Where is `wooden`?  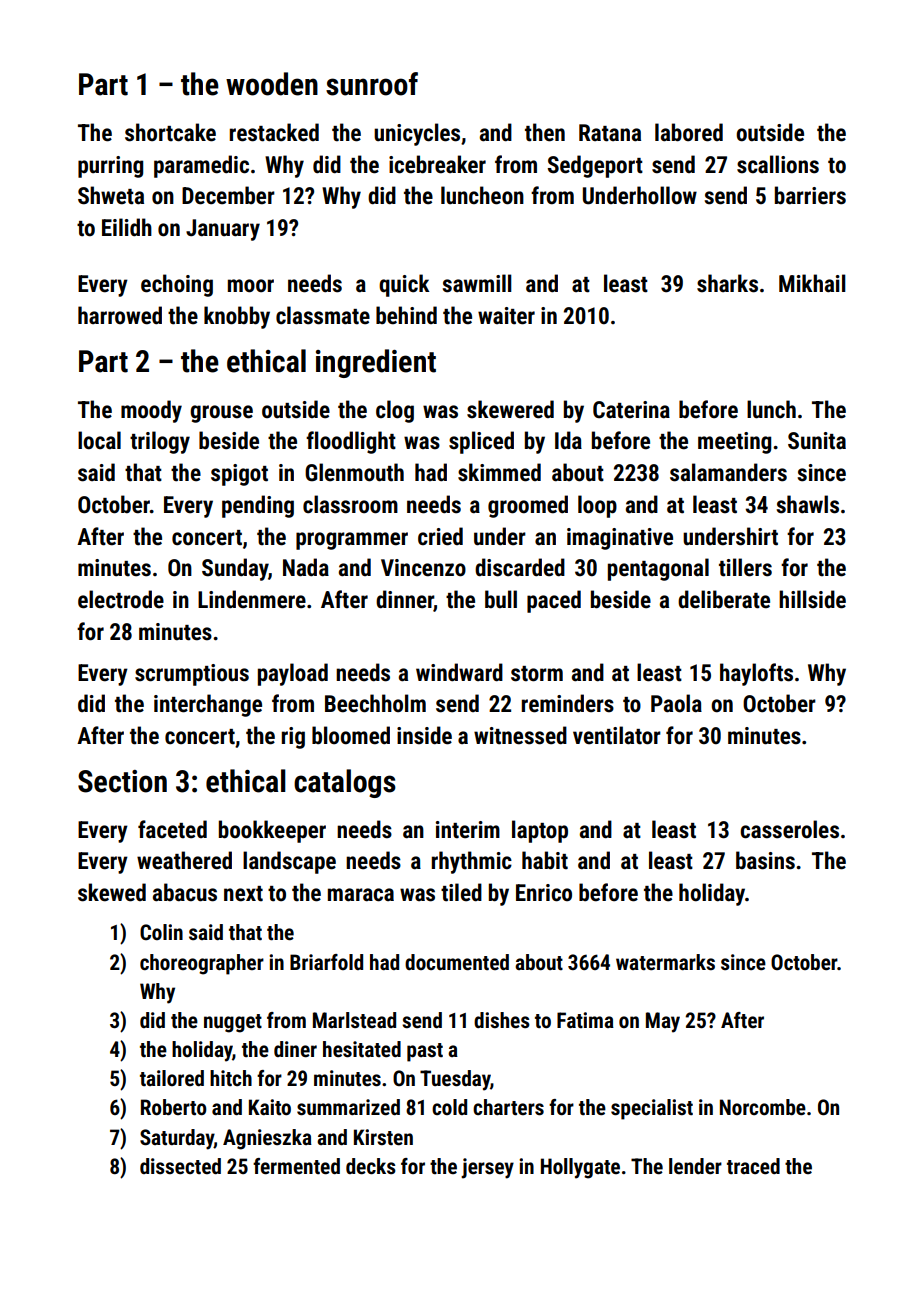
wooden is located at coordinates (272, 84).
